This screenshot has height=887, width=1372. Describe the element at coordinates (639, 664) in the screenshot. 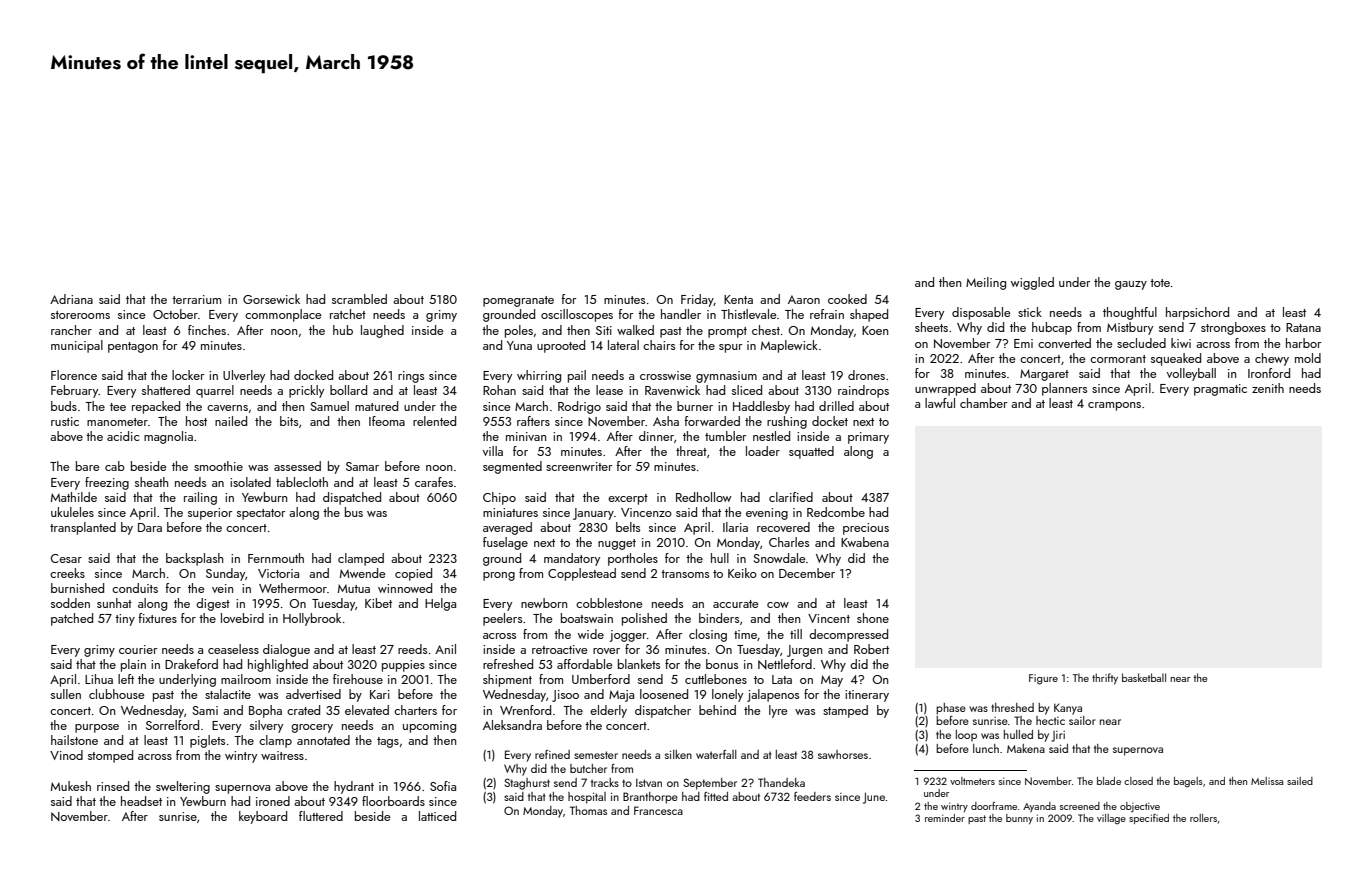

I see `blankets` at that location.
